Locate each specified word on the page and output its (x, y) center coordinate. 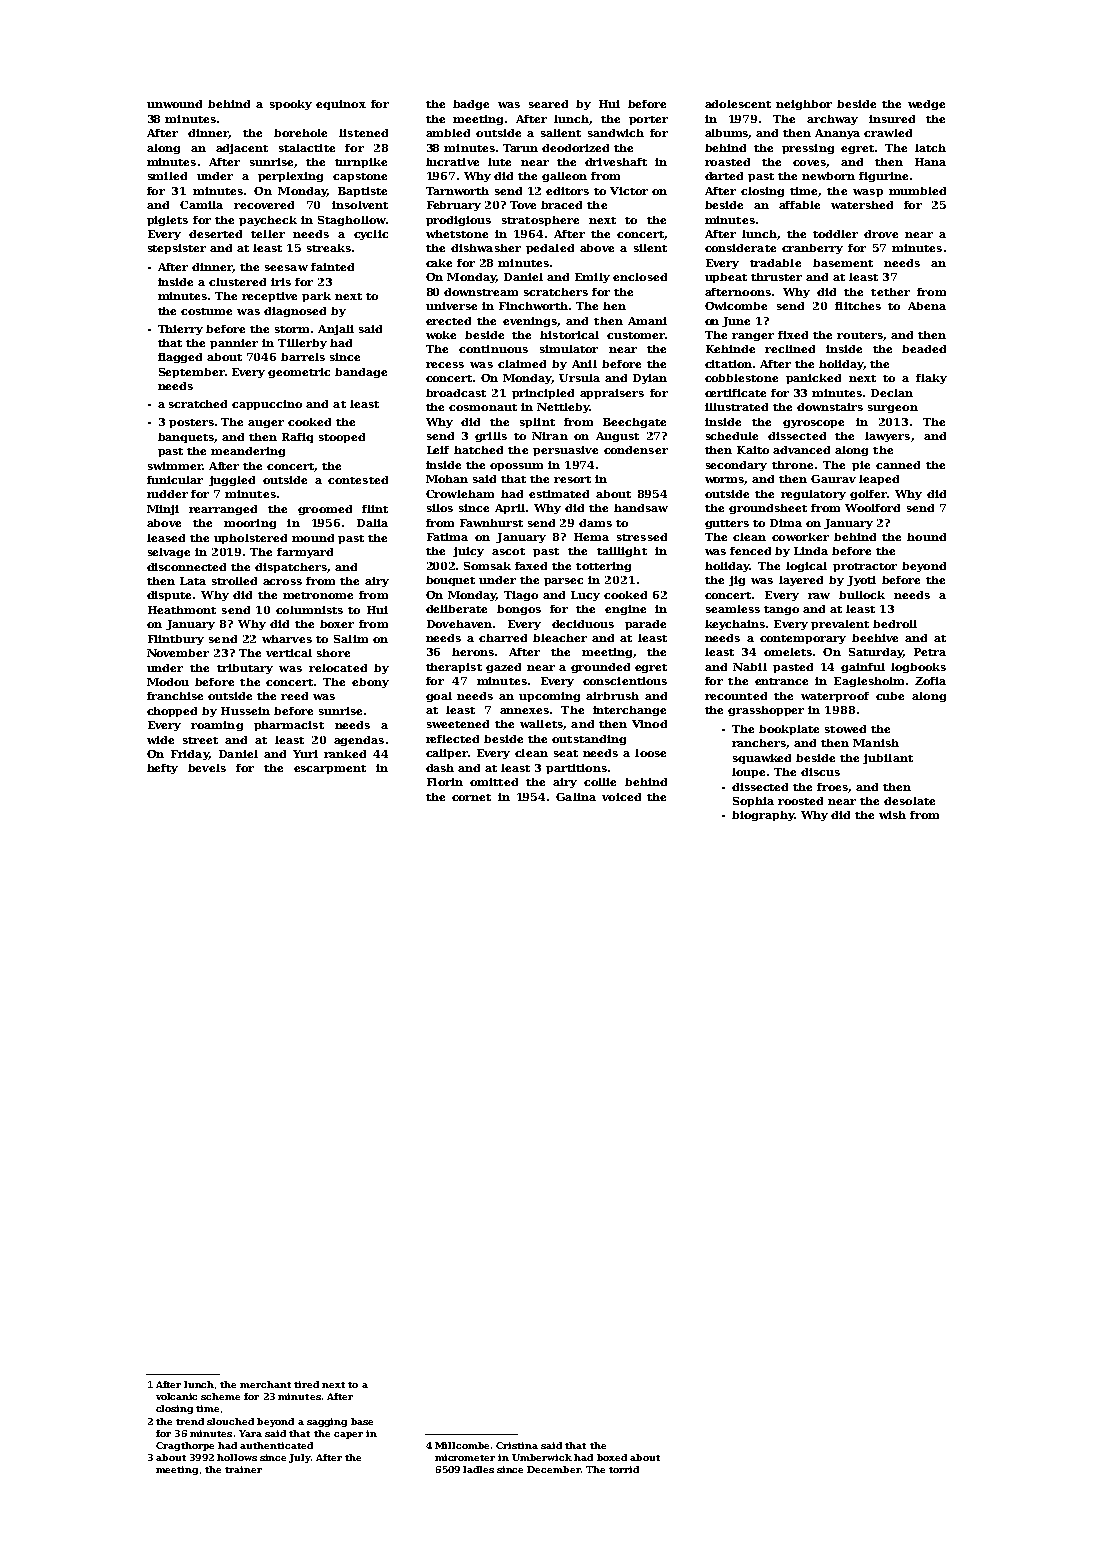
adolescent (738, 104)
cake (439, 263)
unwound (174, 104)
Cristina (517, 1445)
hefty (162, 769)
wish (892, 815)
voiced (621, 797)
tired (306, 1384)
